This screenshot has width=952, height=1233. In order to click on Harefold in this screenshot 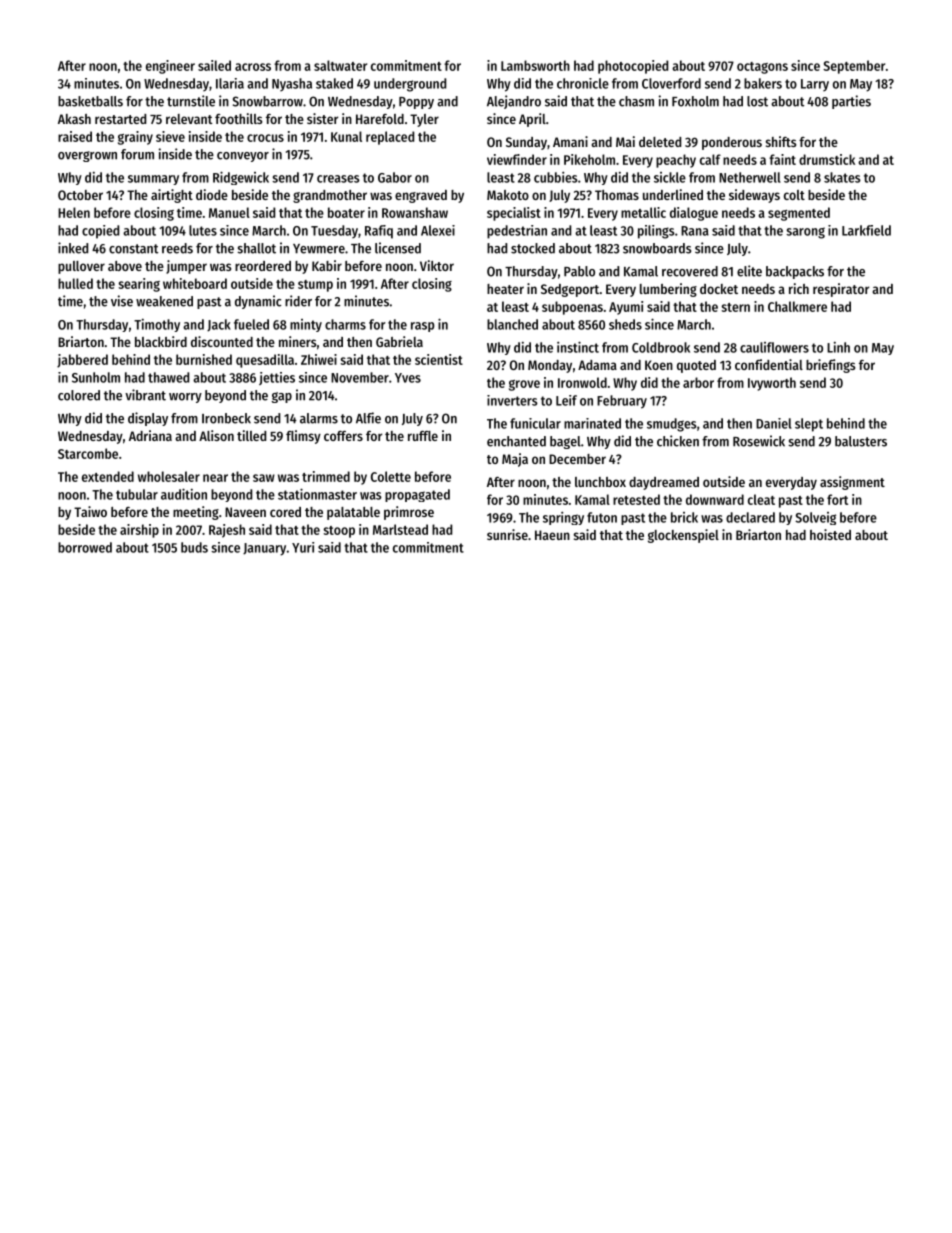, I will do `click(380, 119)`.
